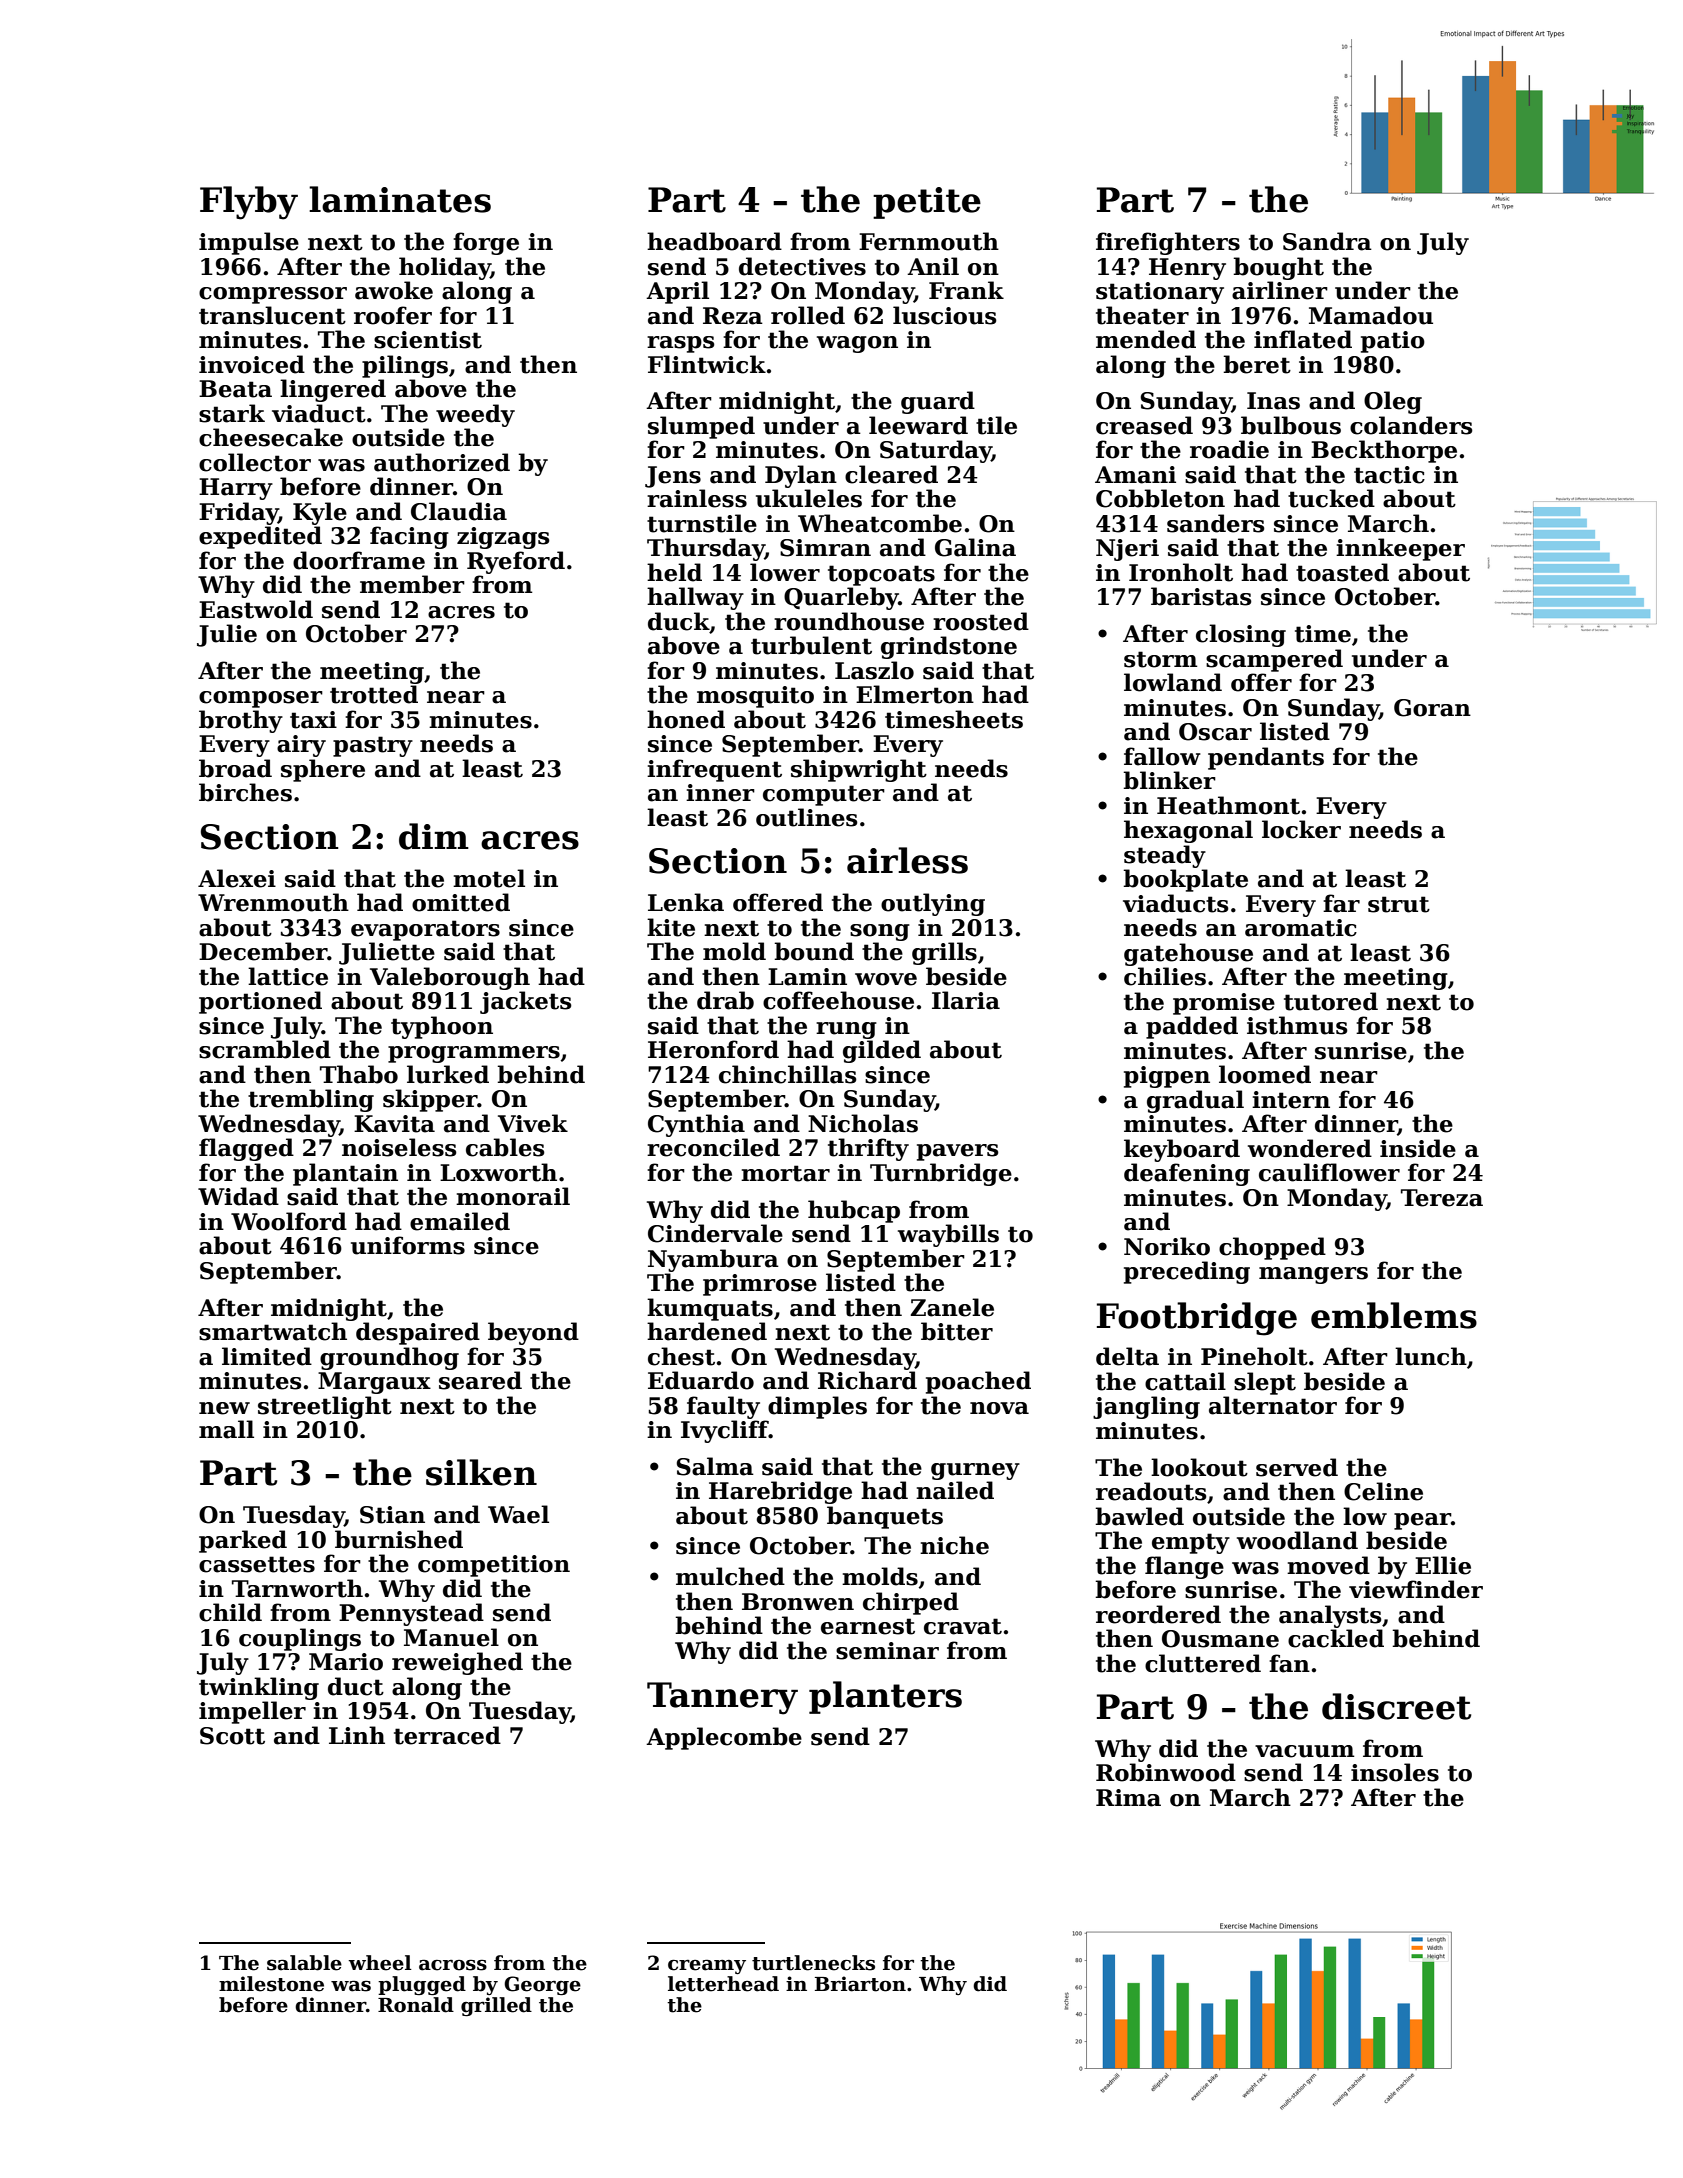 Image resolution: width=1683 pixels, height=2178 pixels. What do you see at coordinates (714, 241) in the screenshot?
I see `headboard` at bounding box center [714, 241].
